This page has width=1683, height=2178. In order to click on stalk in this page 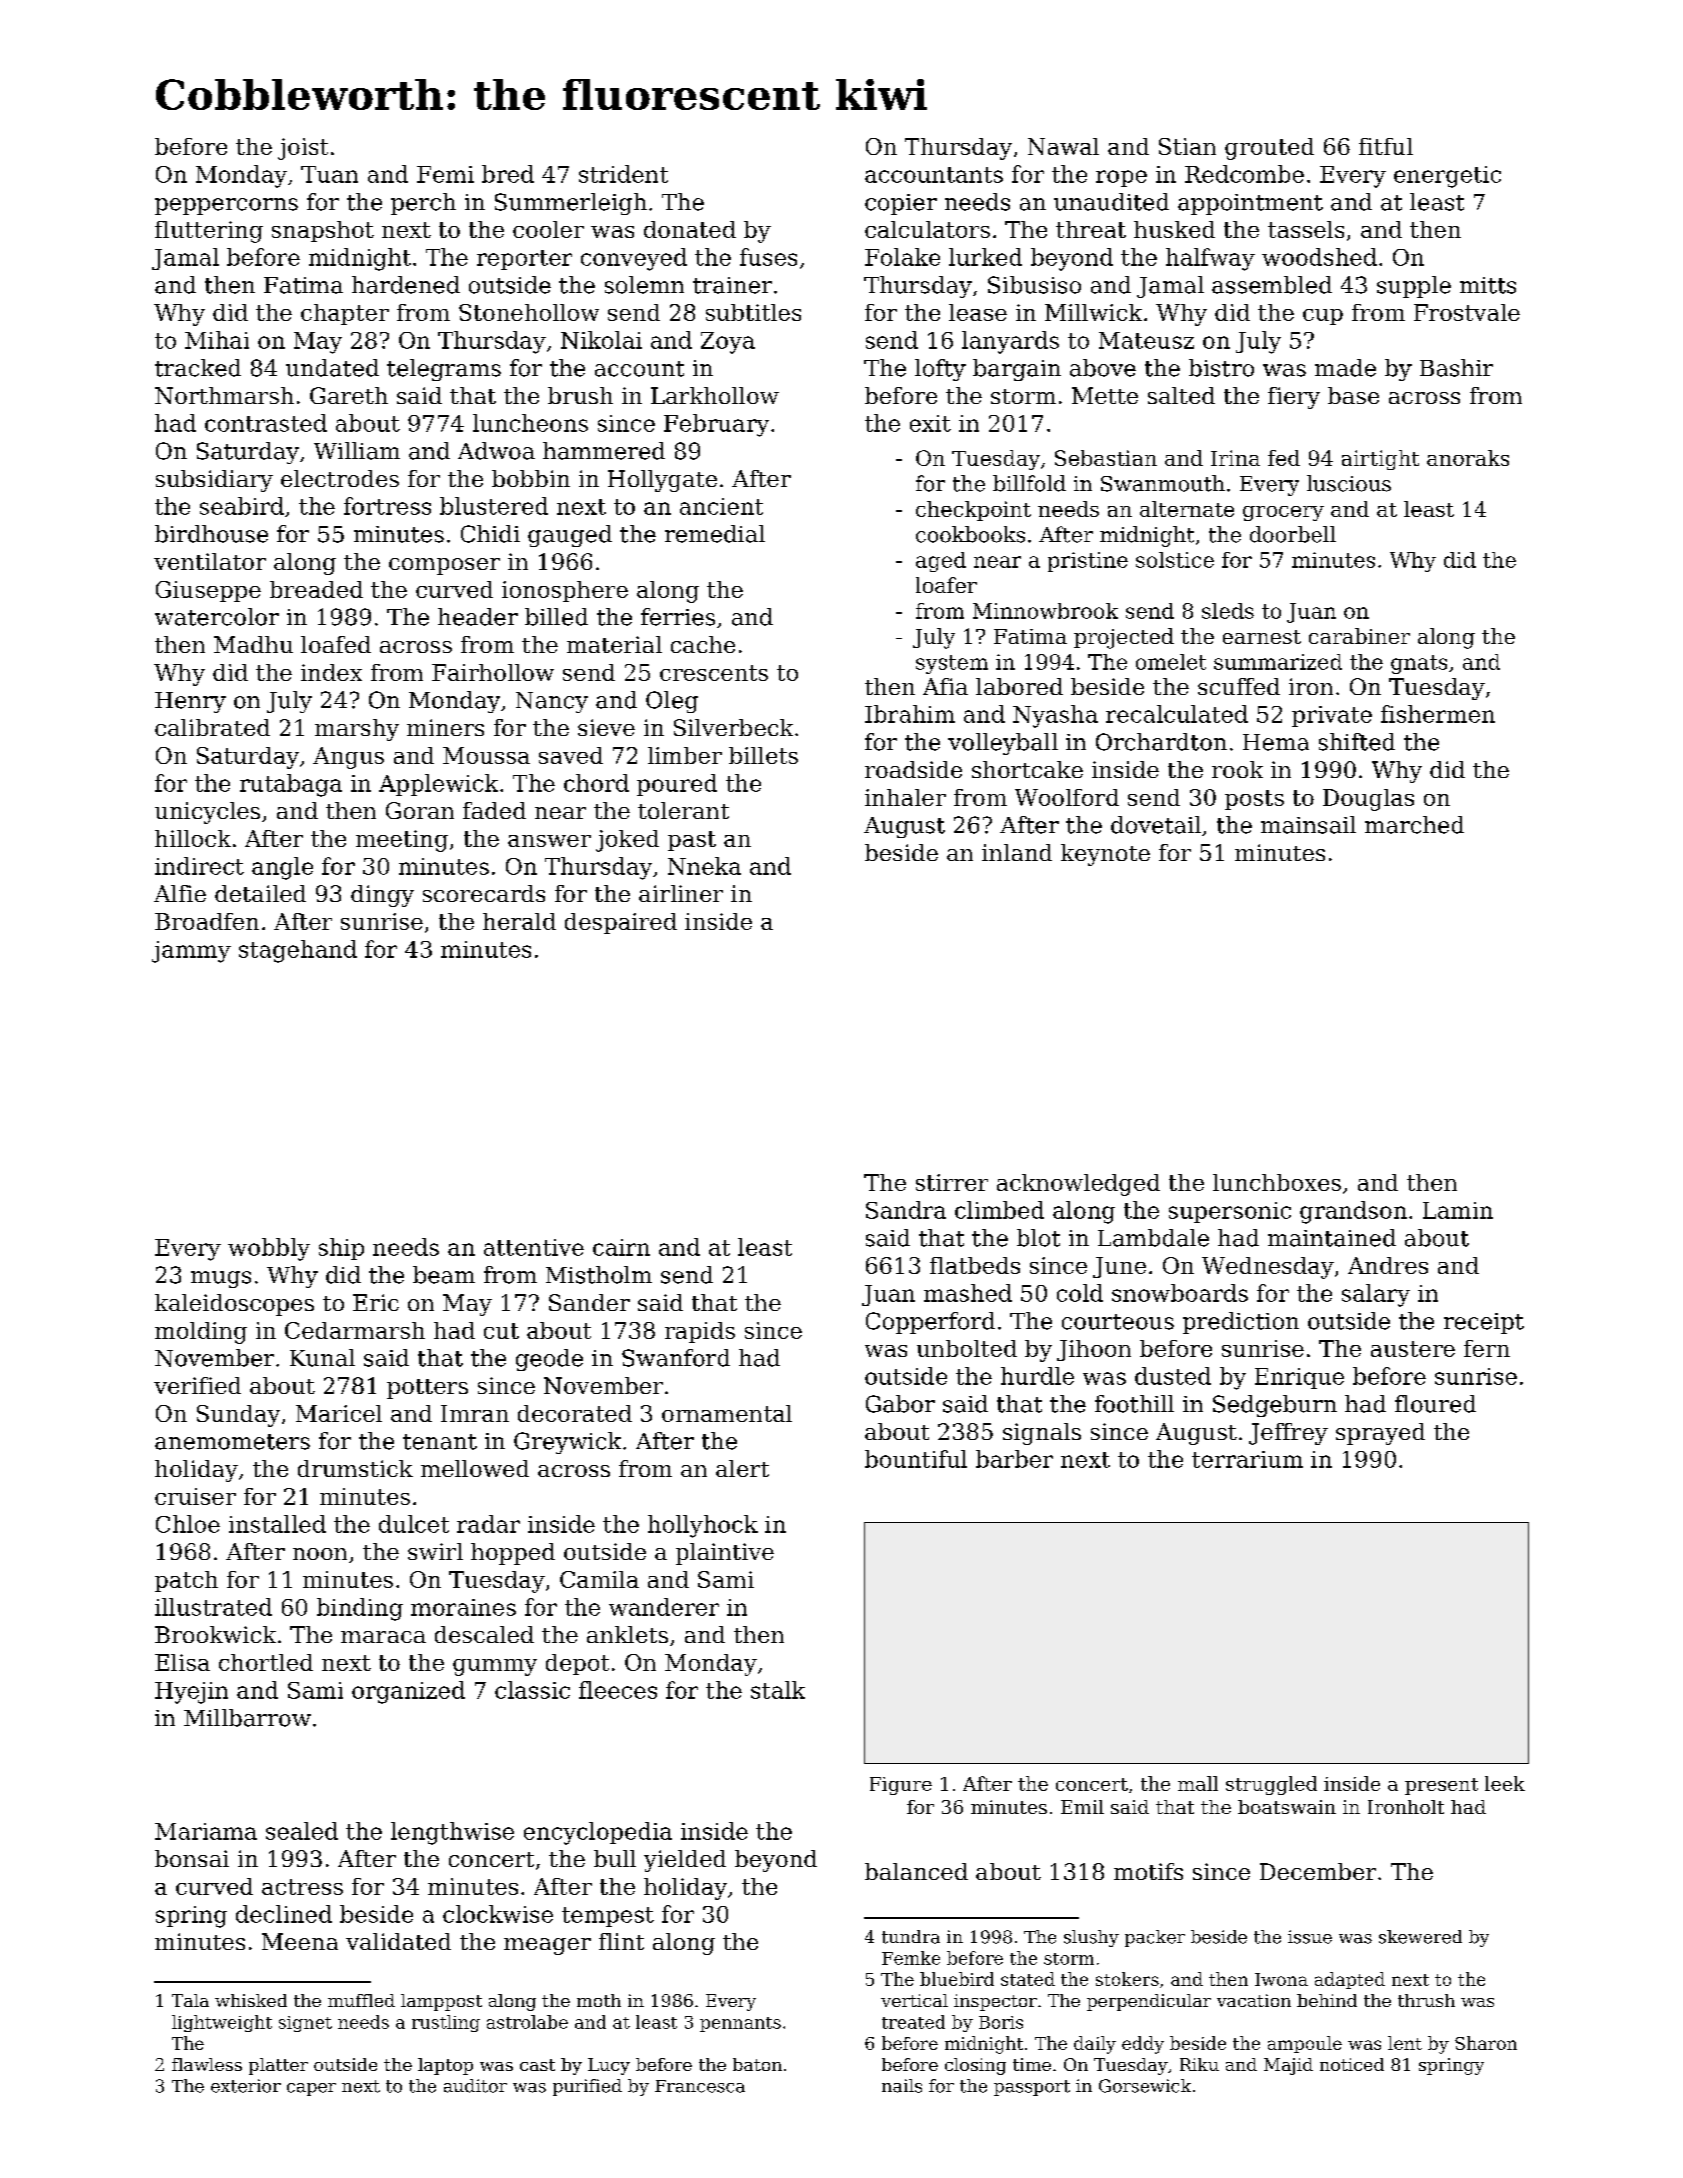, I will do `click(778, 1690)`.
